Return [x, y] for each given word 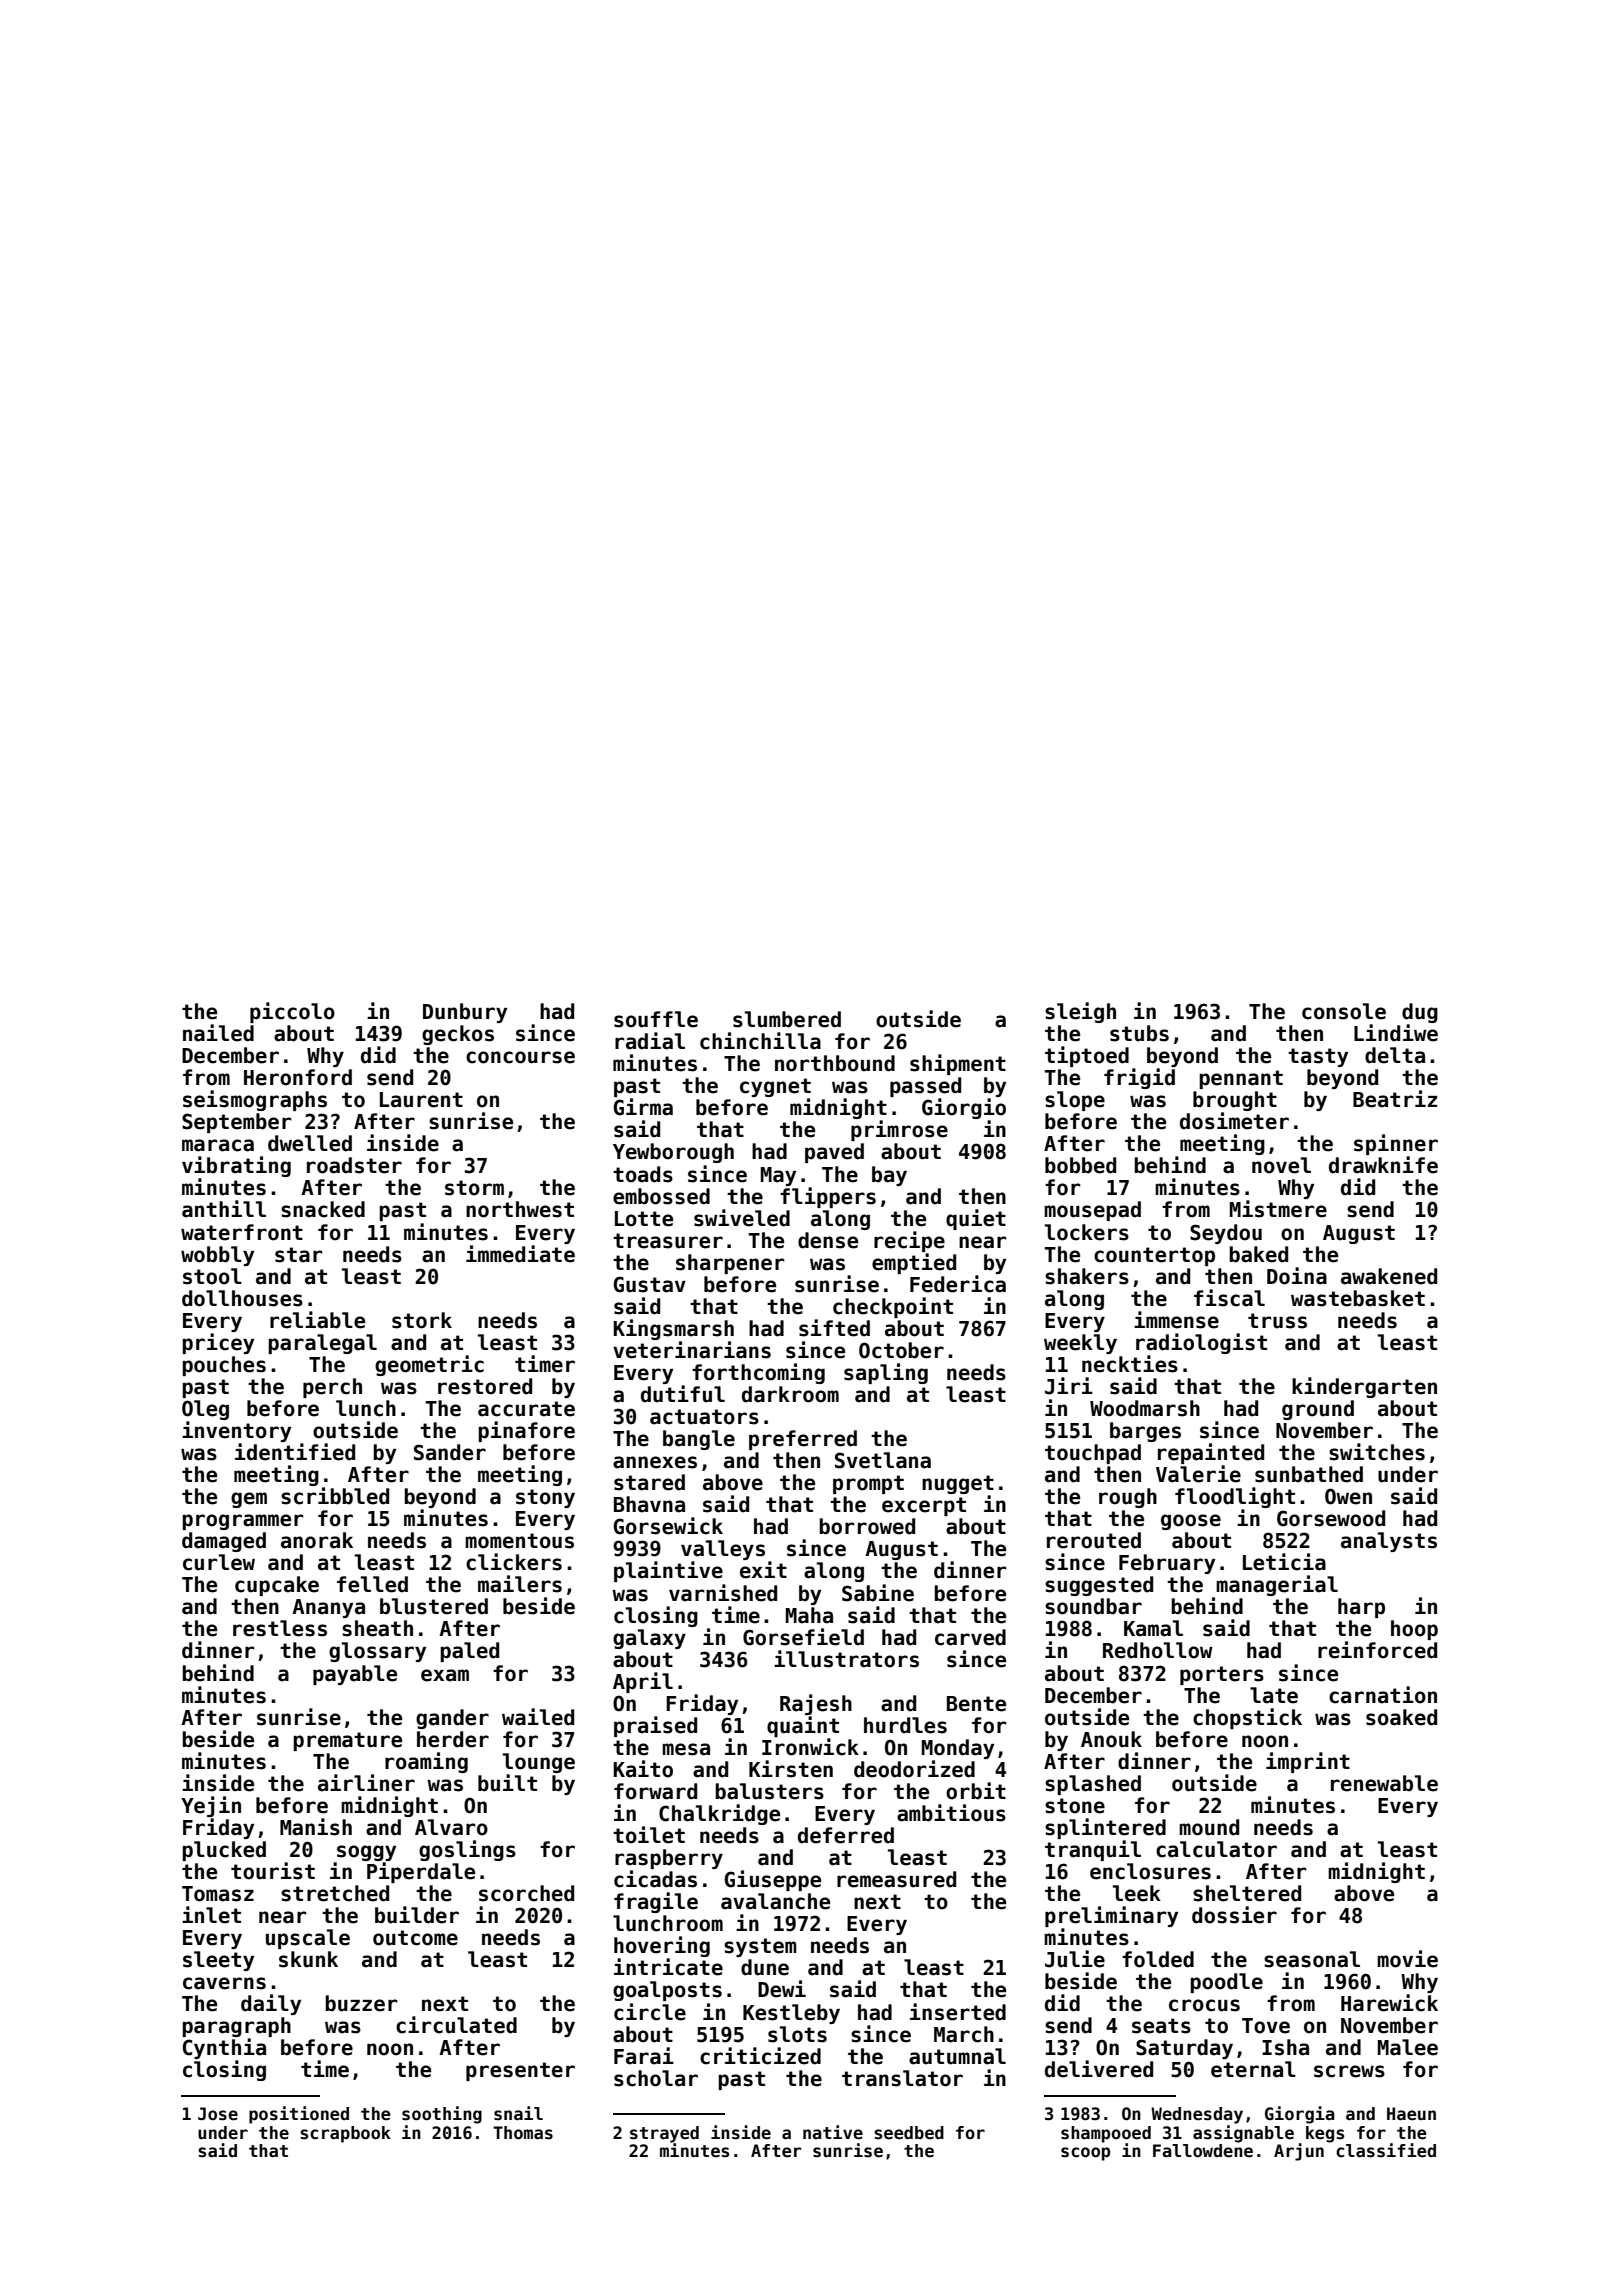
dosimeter [1234, 1121]
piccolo [292, 1012]
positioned [299, 2115]
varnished [723, 1593]
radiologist [1201, 1343]
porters [1222, 1675]
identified [295, 1452]
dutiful [683, 1394]
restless [280, 1628]
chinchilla [760, 1041]
